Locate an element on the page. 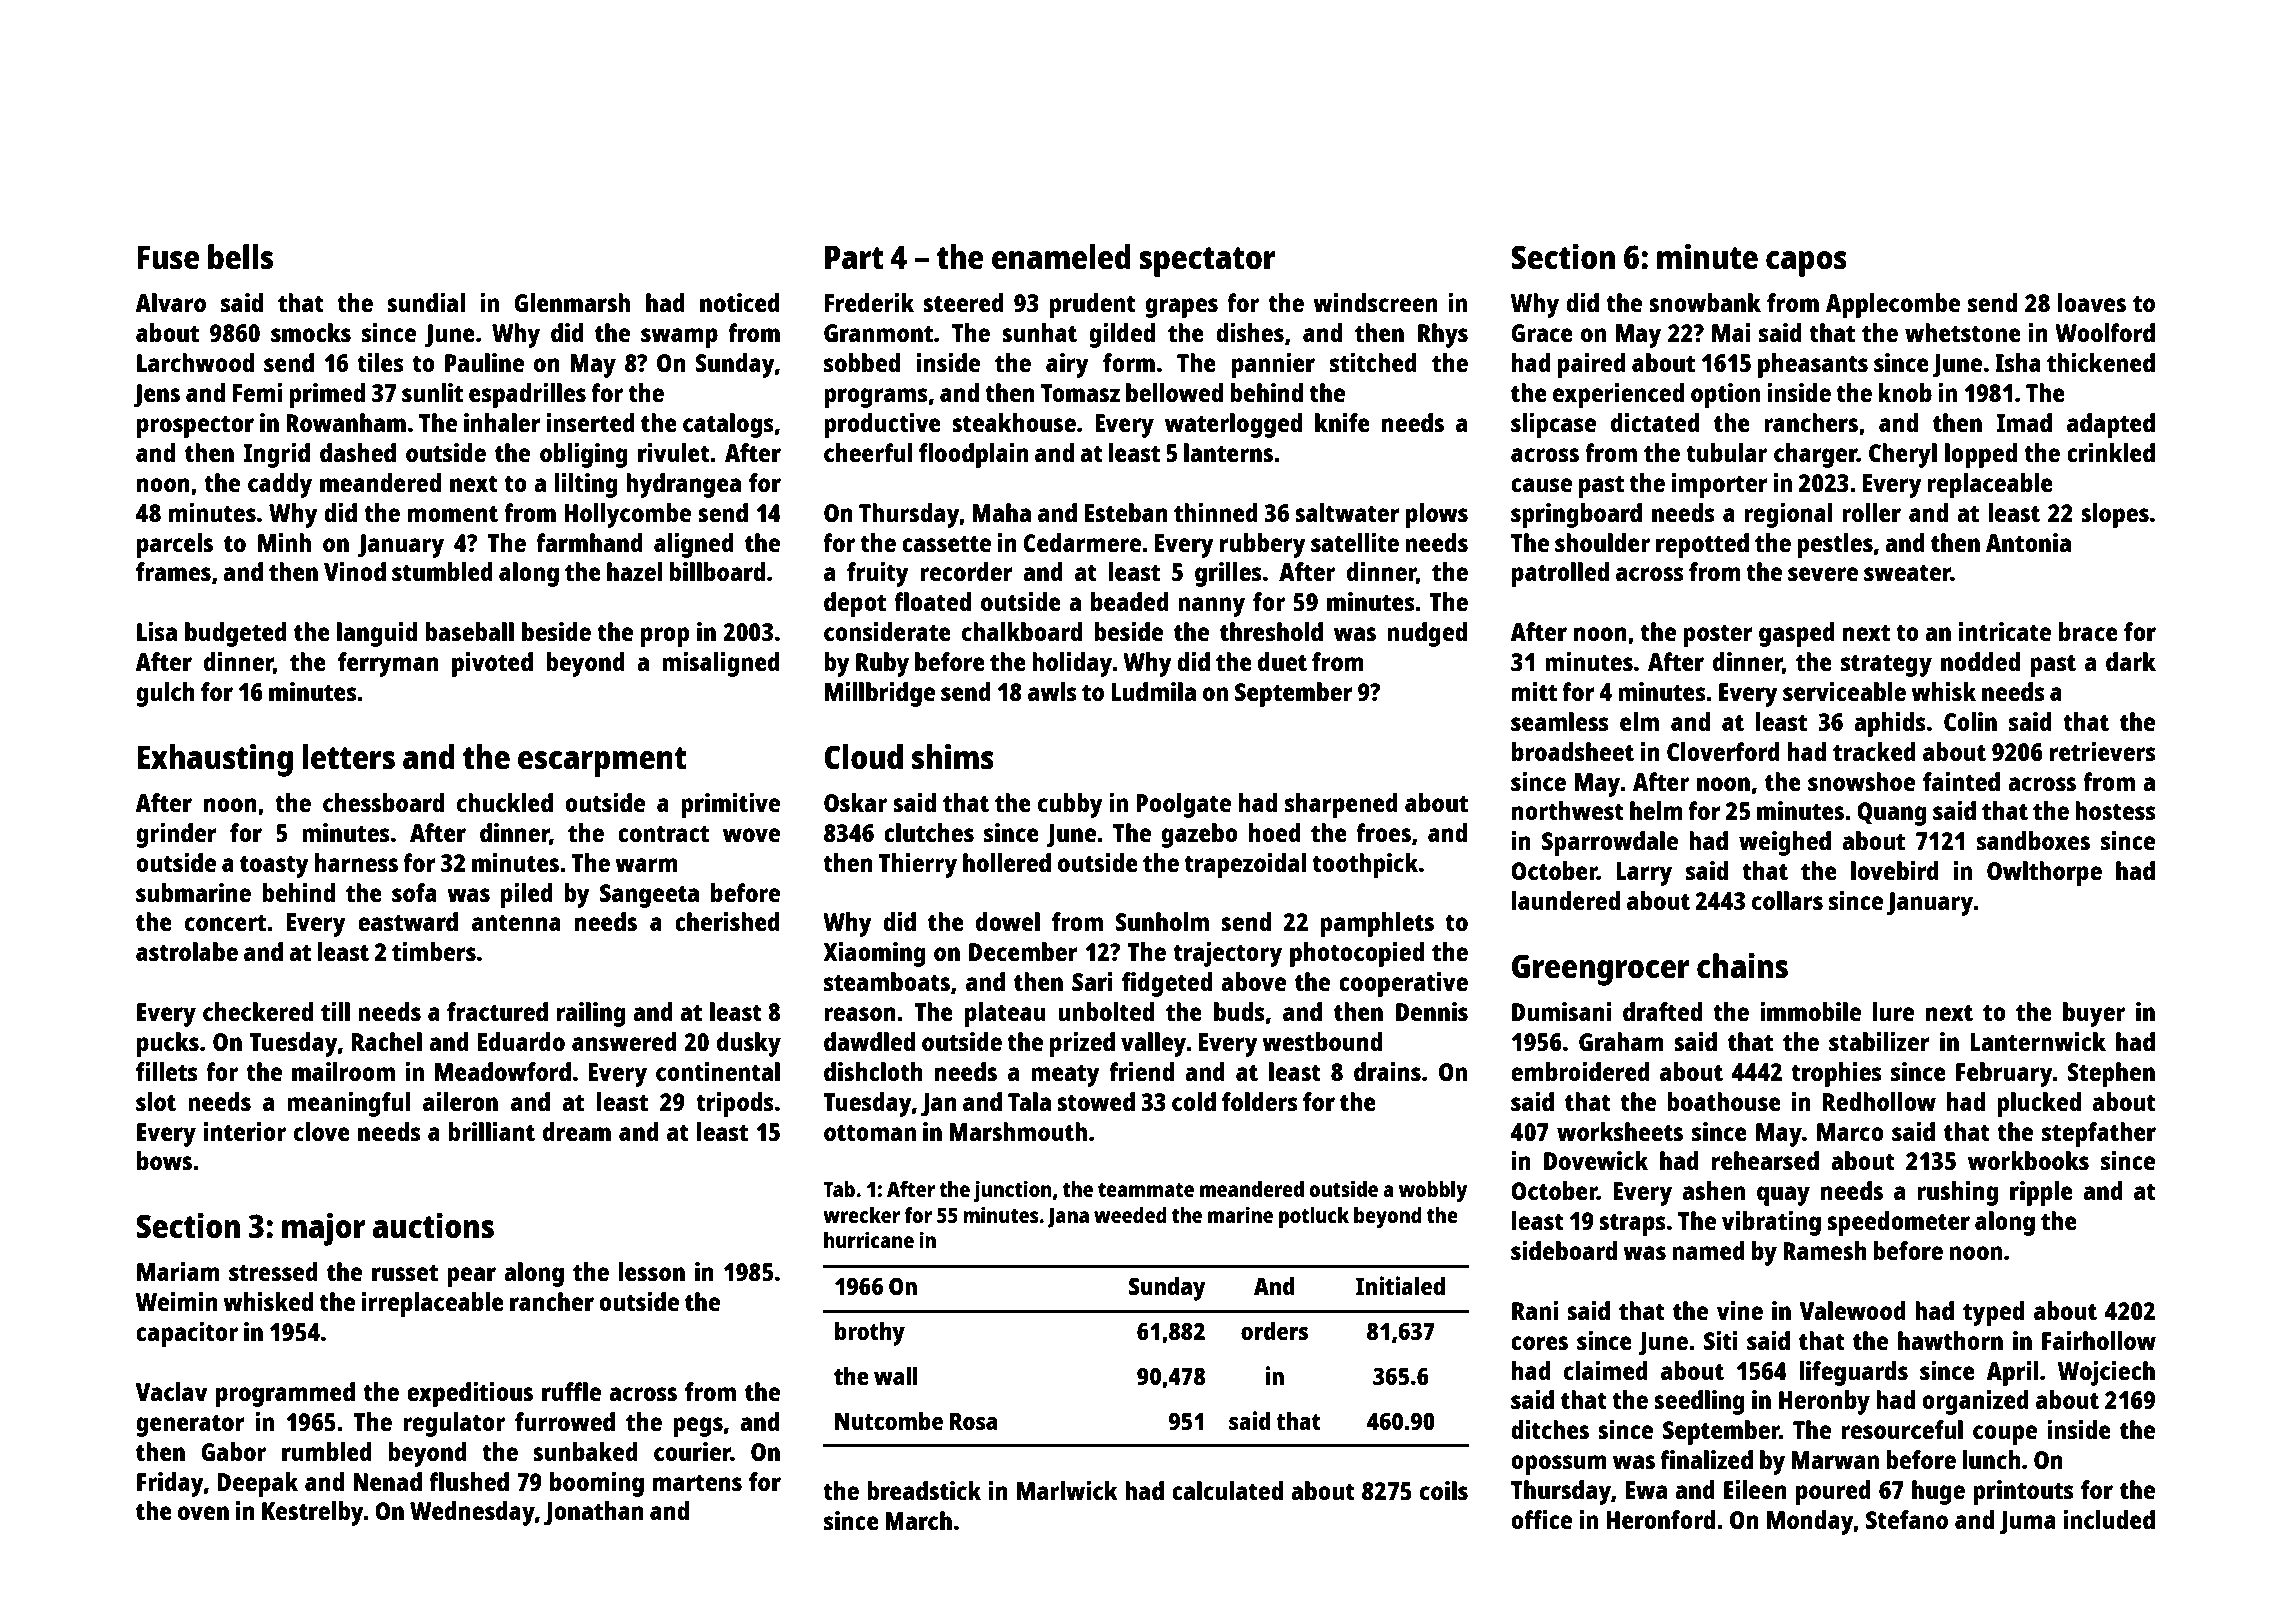 This page has width=2292, height=1620. Part is located at coordinates (854, 257).
